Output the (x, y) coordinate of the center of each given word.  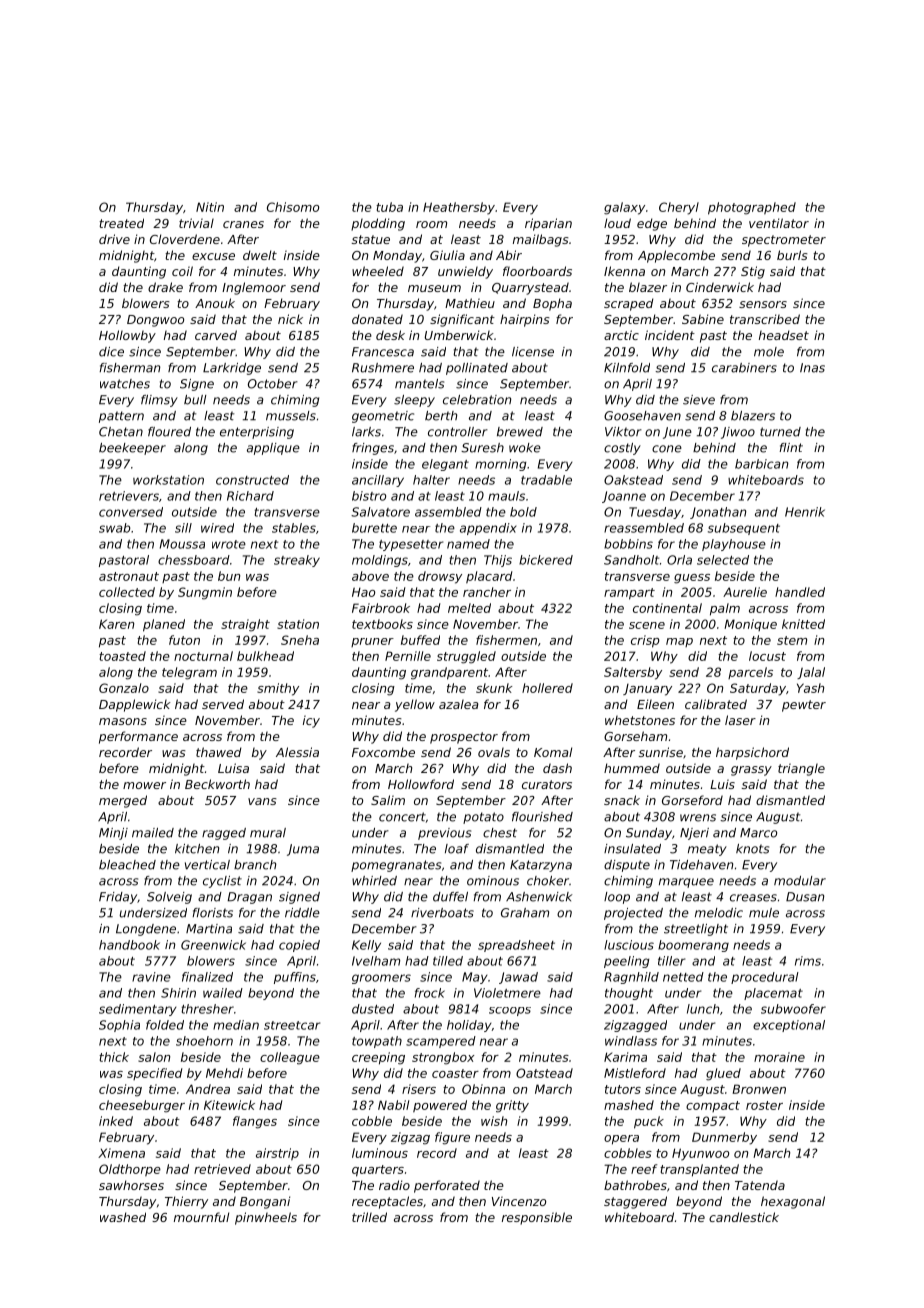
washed (123, 1217)
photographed (752, 208)
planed (164, 625)
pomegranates (396, 866)
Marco (758, 833)
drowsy (440, 577)
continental (667, 608)
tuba (389, 207)
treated (121, 223)
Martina (209, 929)
